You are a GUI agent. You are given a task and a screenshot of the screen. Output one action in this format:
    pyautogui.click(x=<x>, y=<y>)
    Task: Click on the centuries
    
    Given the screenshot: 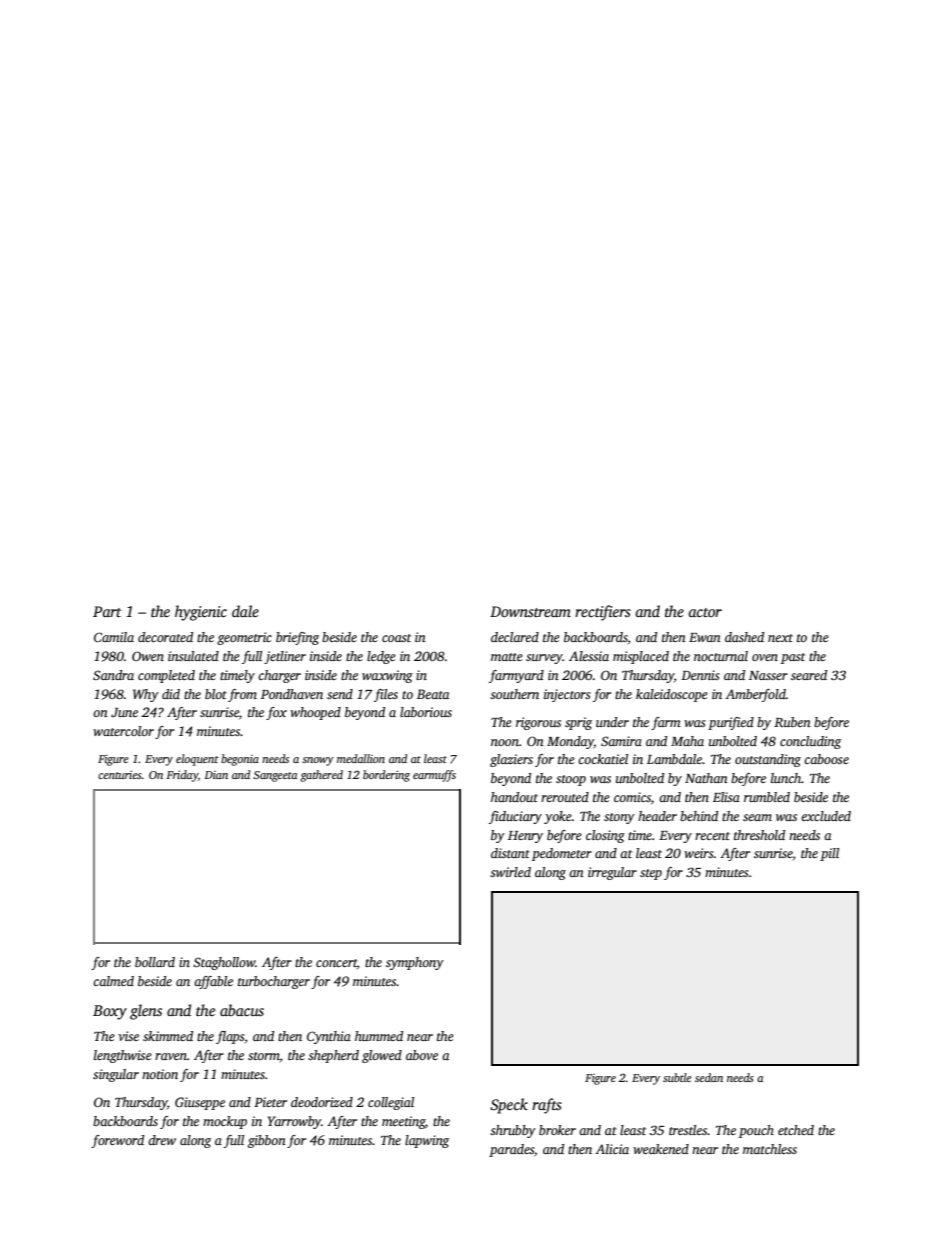 What is the action you would take?
    pyautogui.click(x=120, y=775)
